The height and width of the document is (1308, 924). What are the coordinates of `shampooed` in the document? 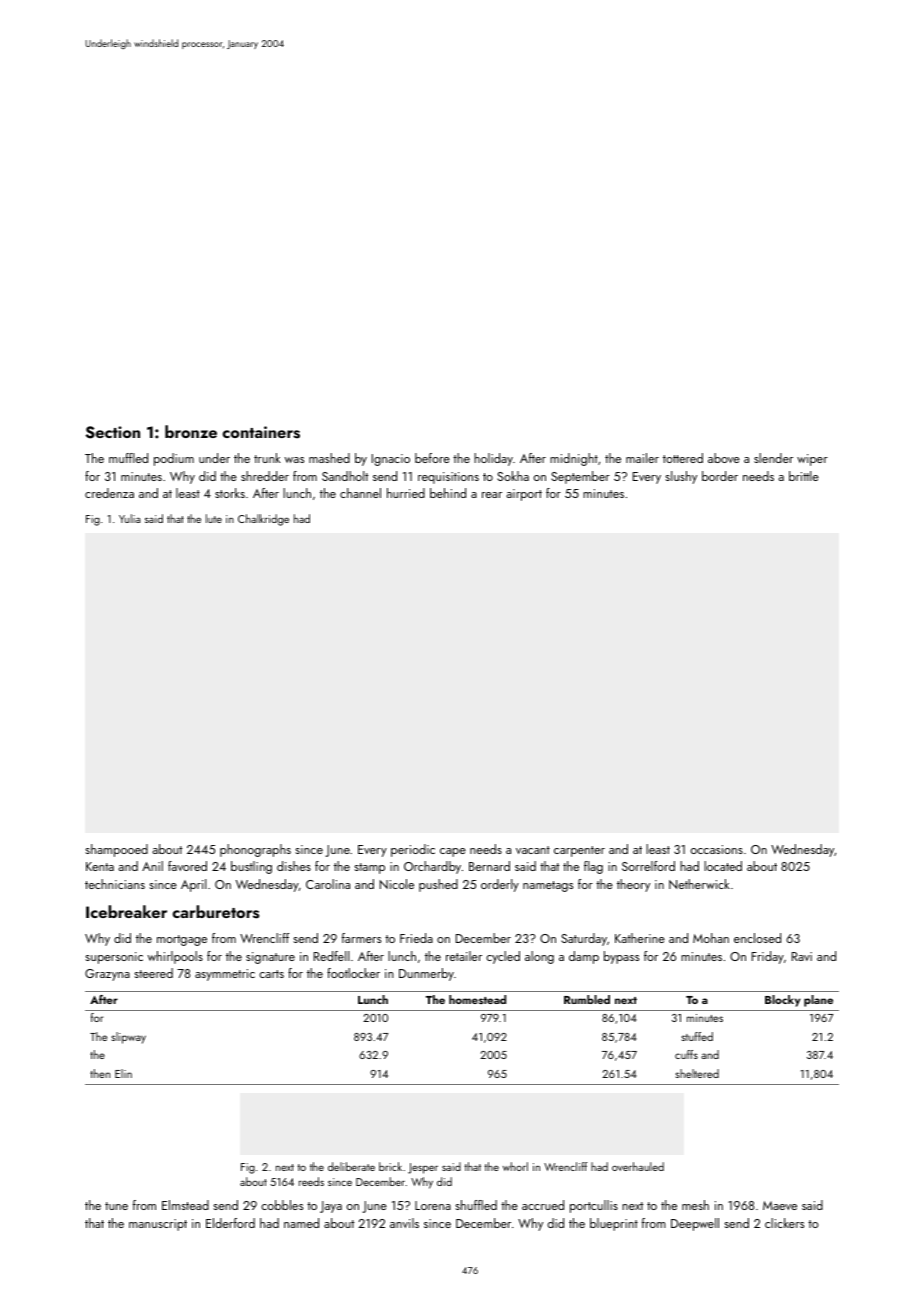 It's located at (116, 850).
